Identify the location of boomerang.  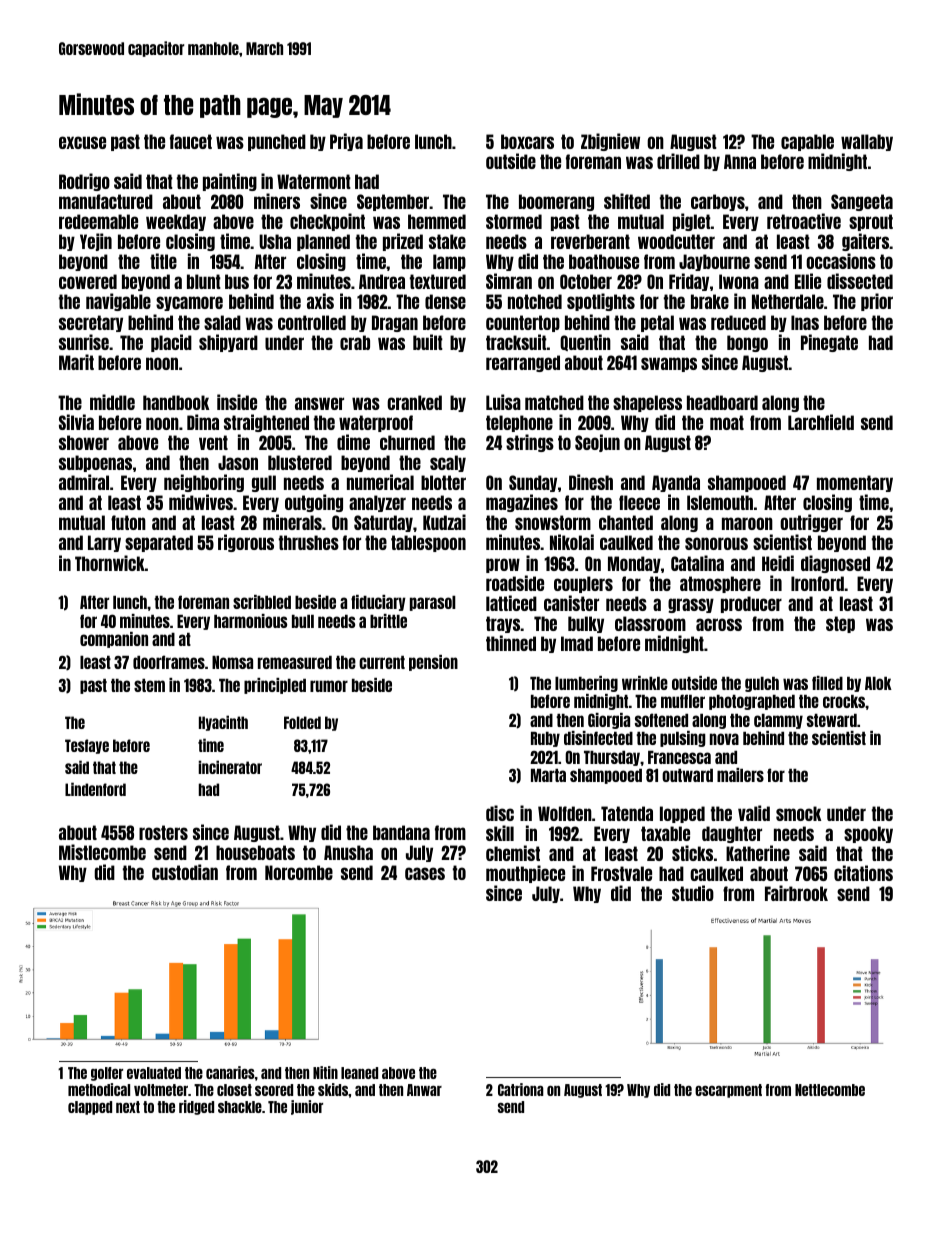
(556, 202).
